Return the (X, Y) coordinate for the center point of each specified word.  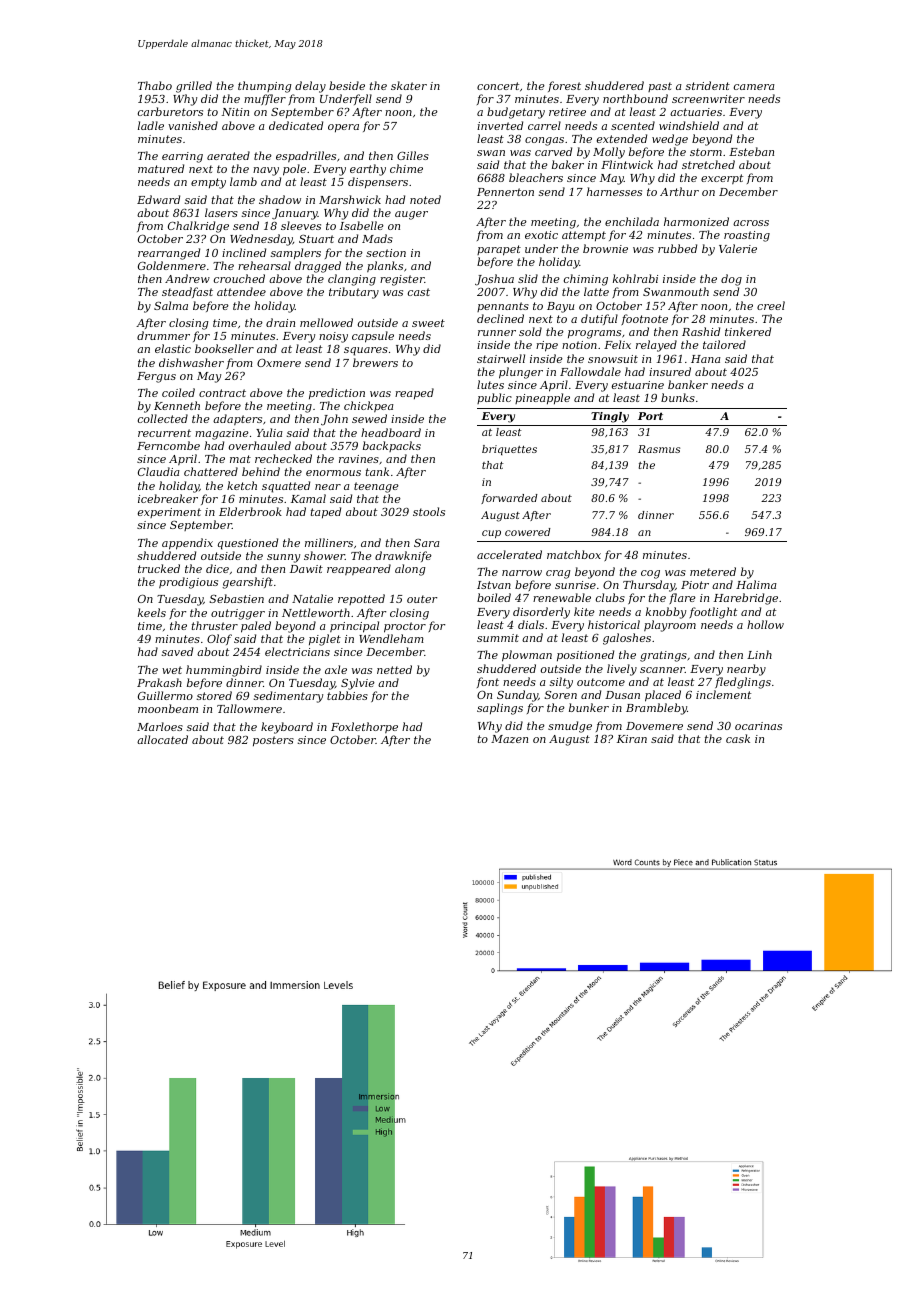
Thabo (155, 85)
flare (682, 598)
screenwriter (708, 99)
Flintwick (627, 164)
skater (409, 85)
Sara (427, 543)
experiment (169, 513)
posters (273, 741)
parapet (499, 250)
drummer (163, 335)
